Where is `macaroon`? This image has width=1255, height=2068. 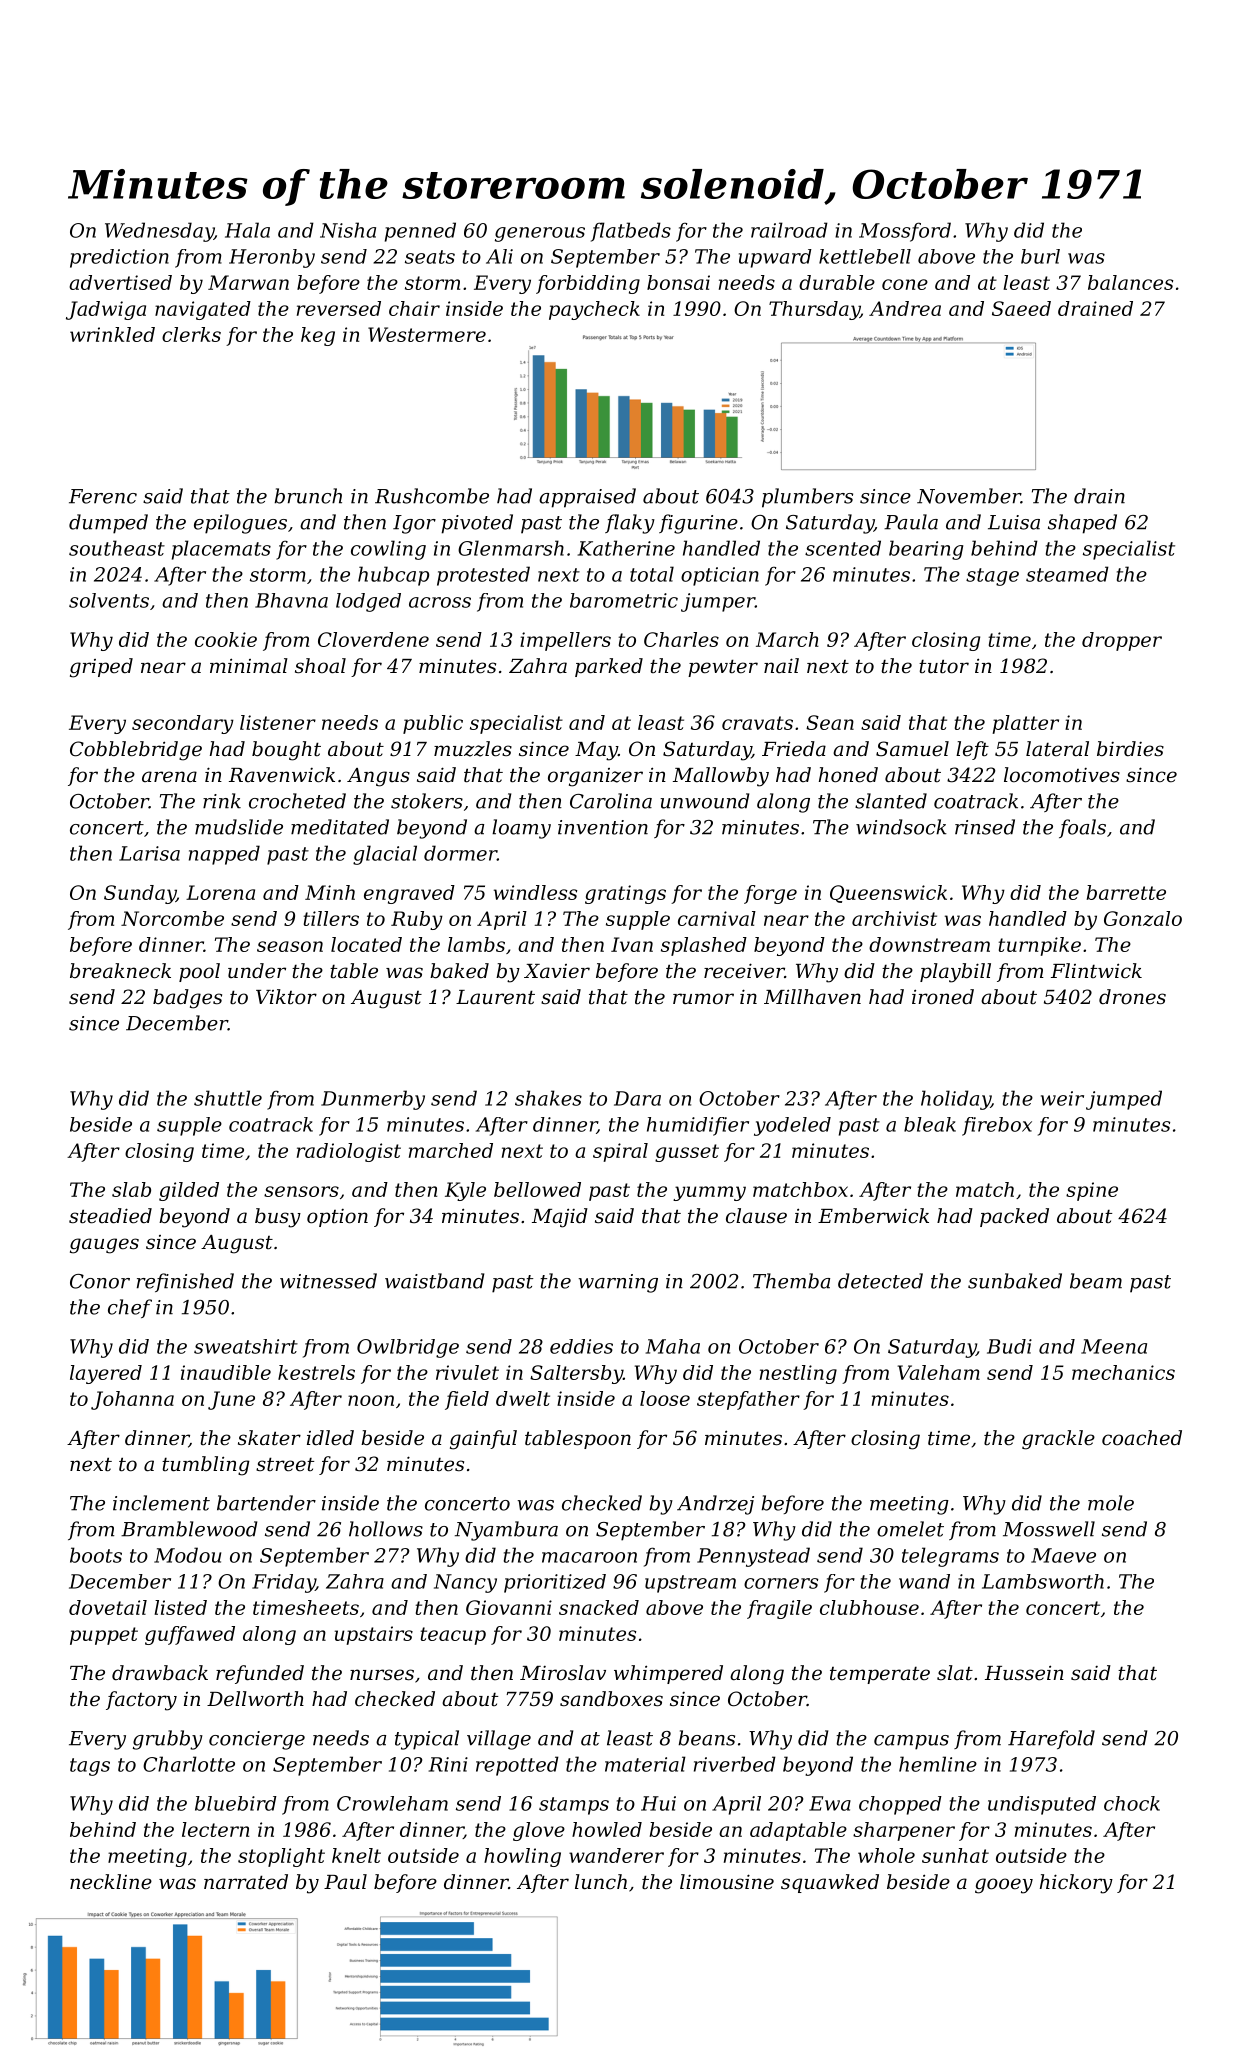
macaroon is located at coordinates (589, 1557).
